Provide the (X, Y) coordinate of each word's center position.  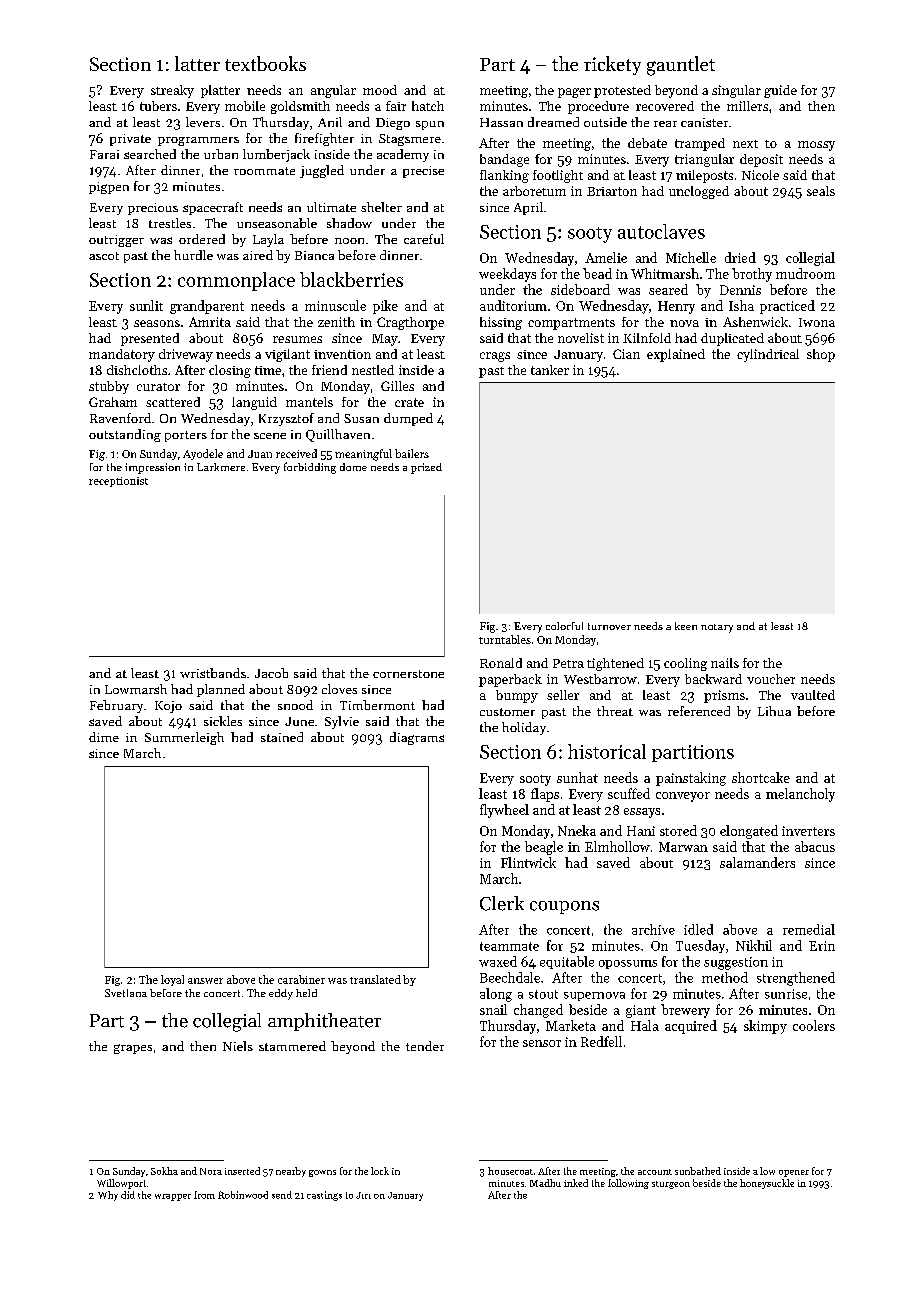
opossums (628, 964)
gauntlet (681, 66)
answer (205, 981)
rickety (612, 65)
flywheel (504, 811)
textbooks (265, 63)
